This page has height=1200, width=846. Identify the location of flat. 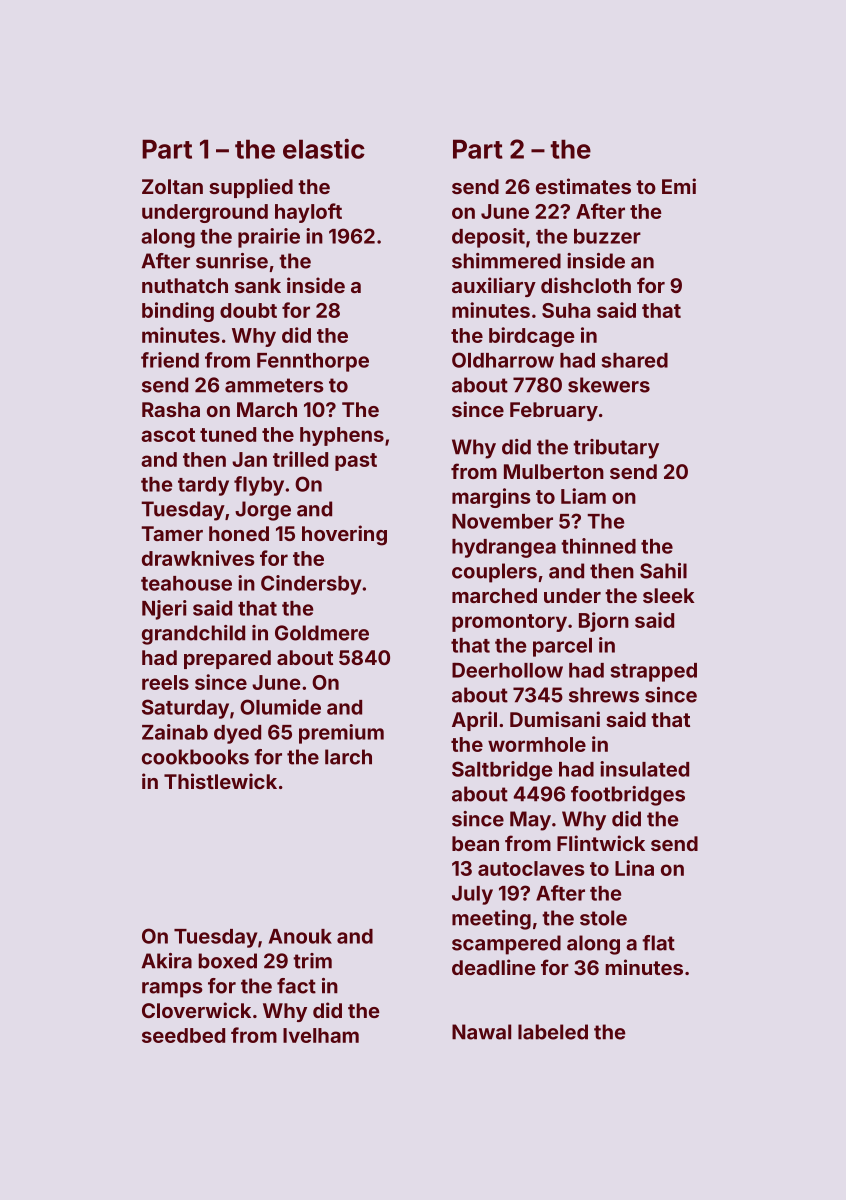
(658, 943).
